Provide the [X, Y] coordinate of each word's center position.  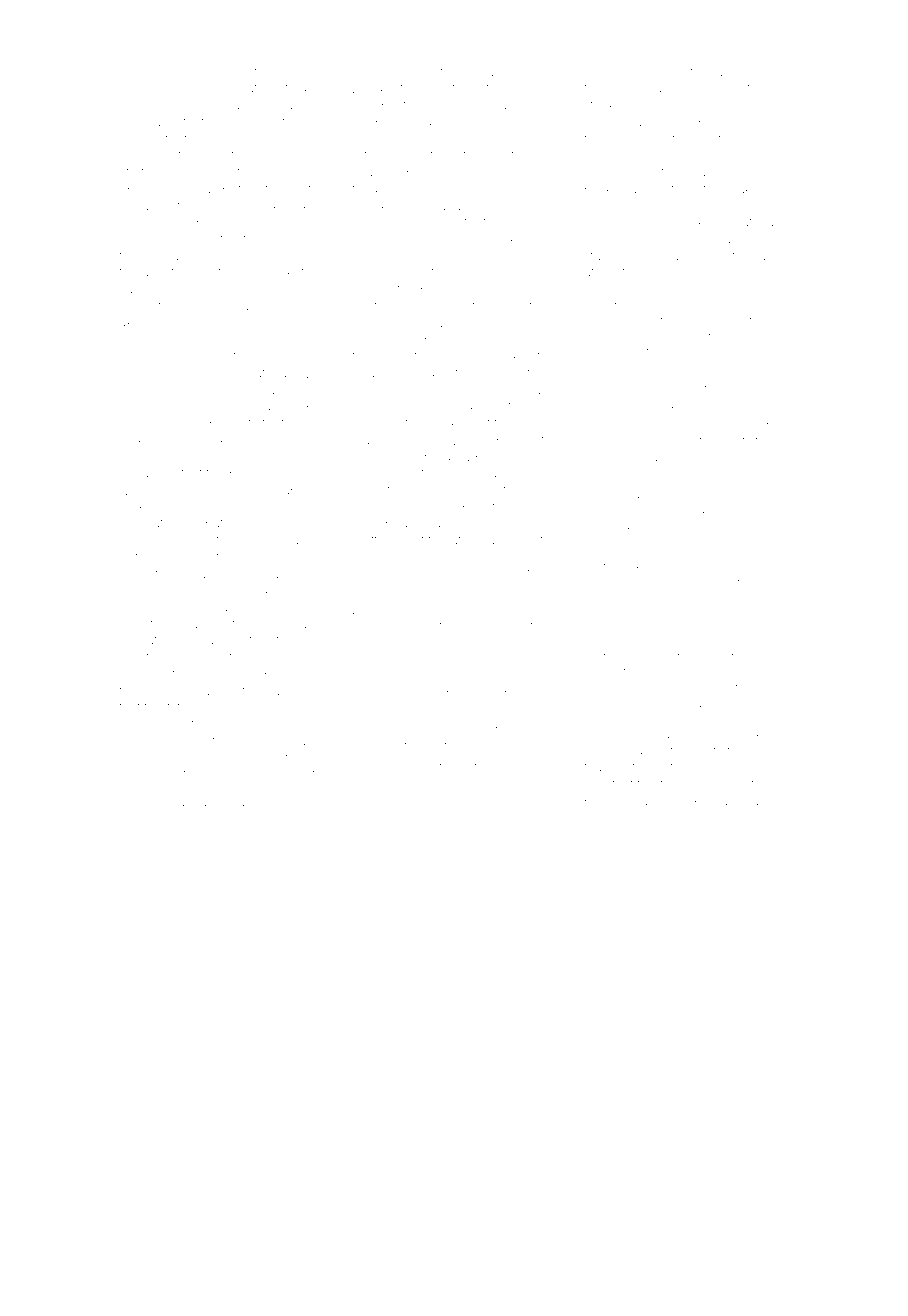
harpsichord [432, 306]
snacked [377, 172]
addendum [721, 206]
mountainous [724, 239]
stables [750, 582]
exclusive [185, 72]
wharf [526, 540]
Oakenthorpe [158, 306]
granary [228, 776]
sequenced [245, 491]
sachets [392, 745]
